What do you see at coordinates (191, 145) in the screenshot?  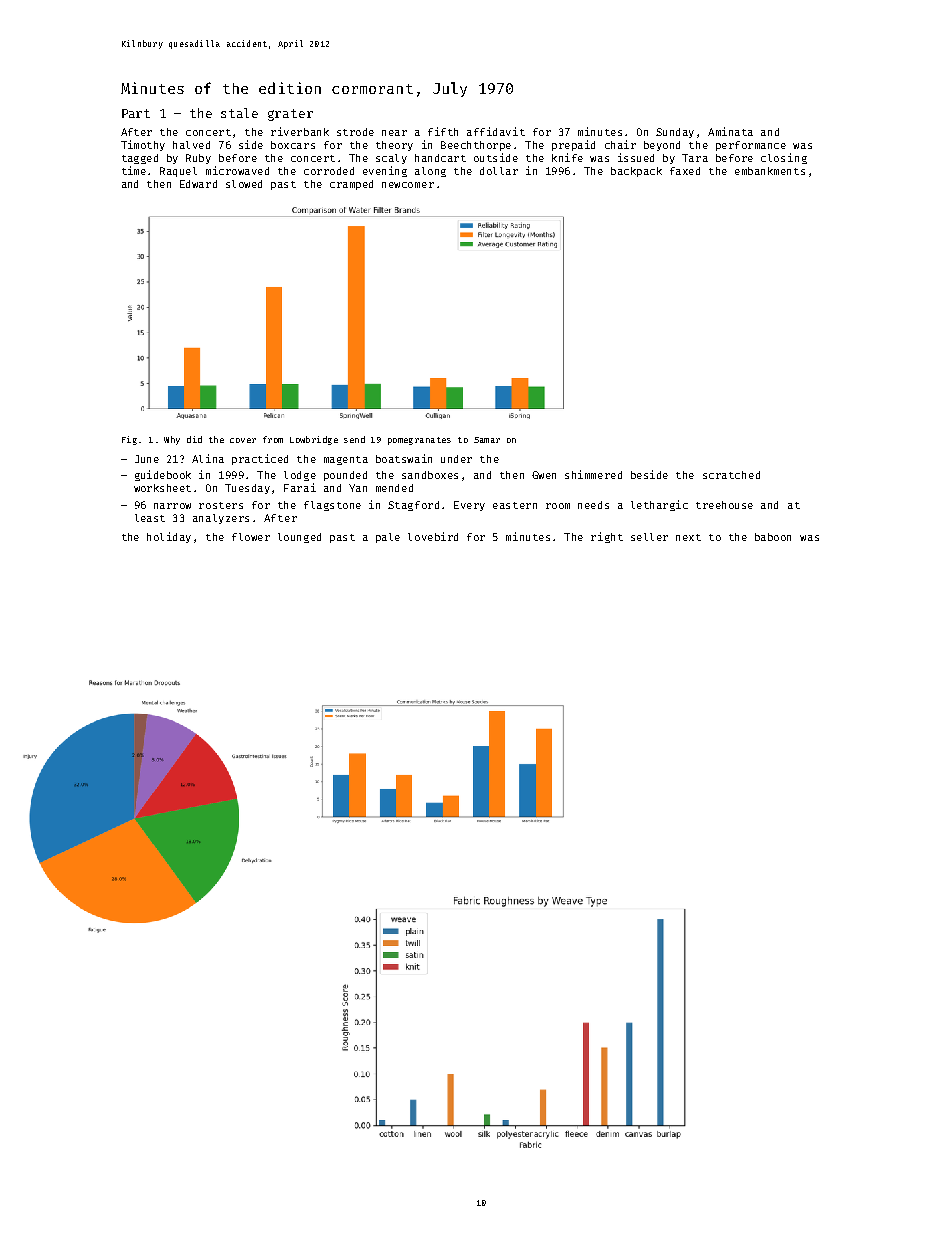 I see `halved` at bounding box center [191, 145].
